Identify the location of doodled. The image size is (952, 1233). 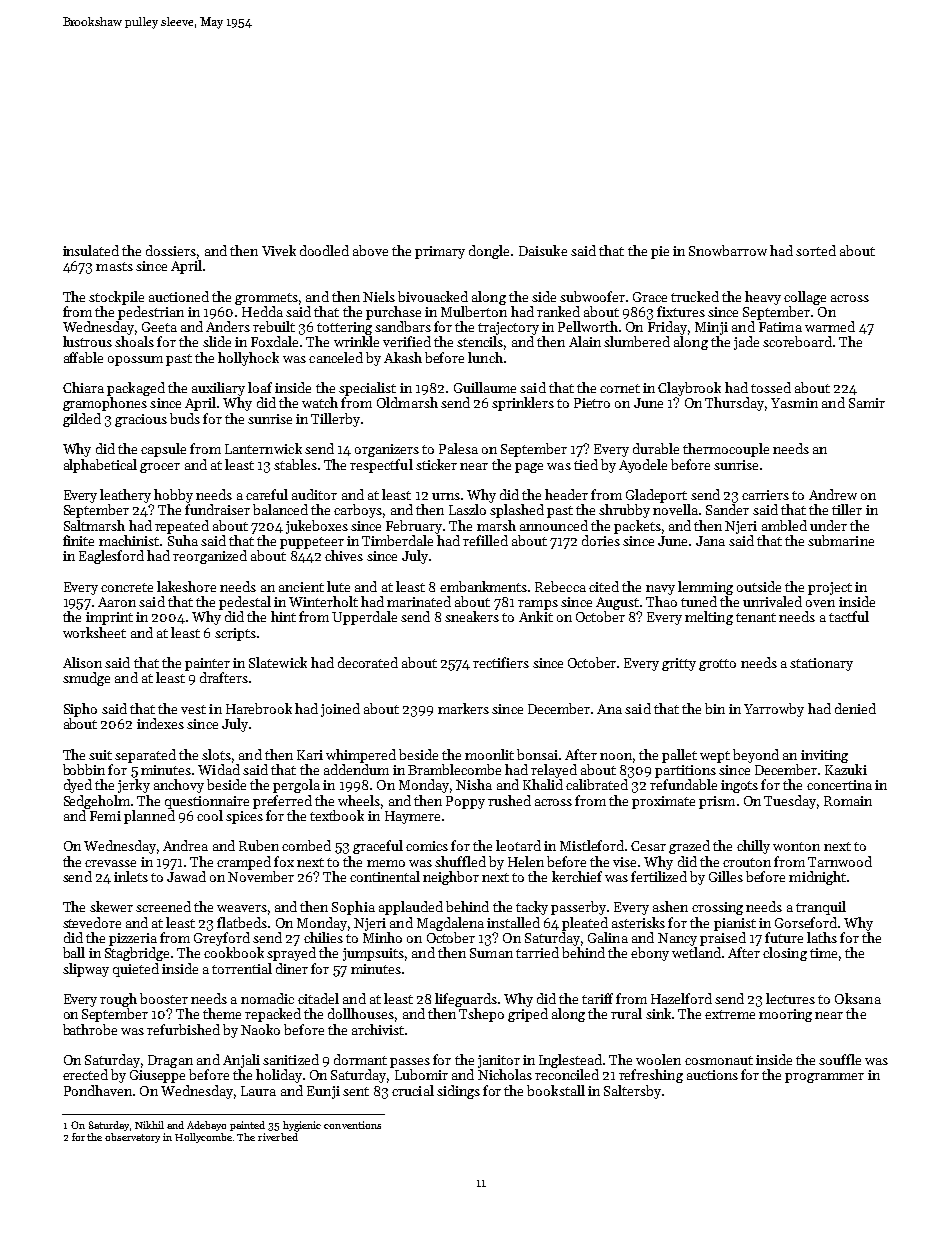
(324, 250).
